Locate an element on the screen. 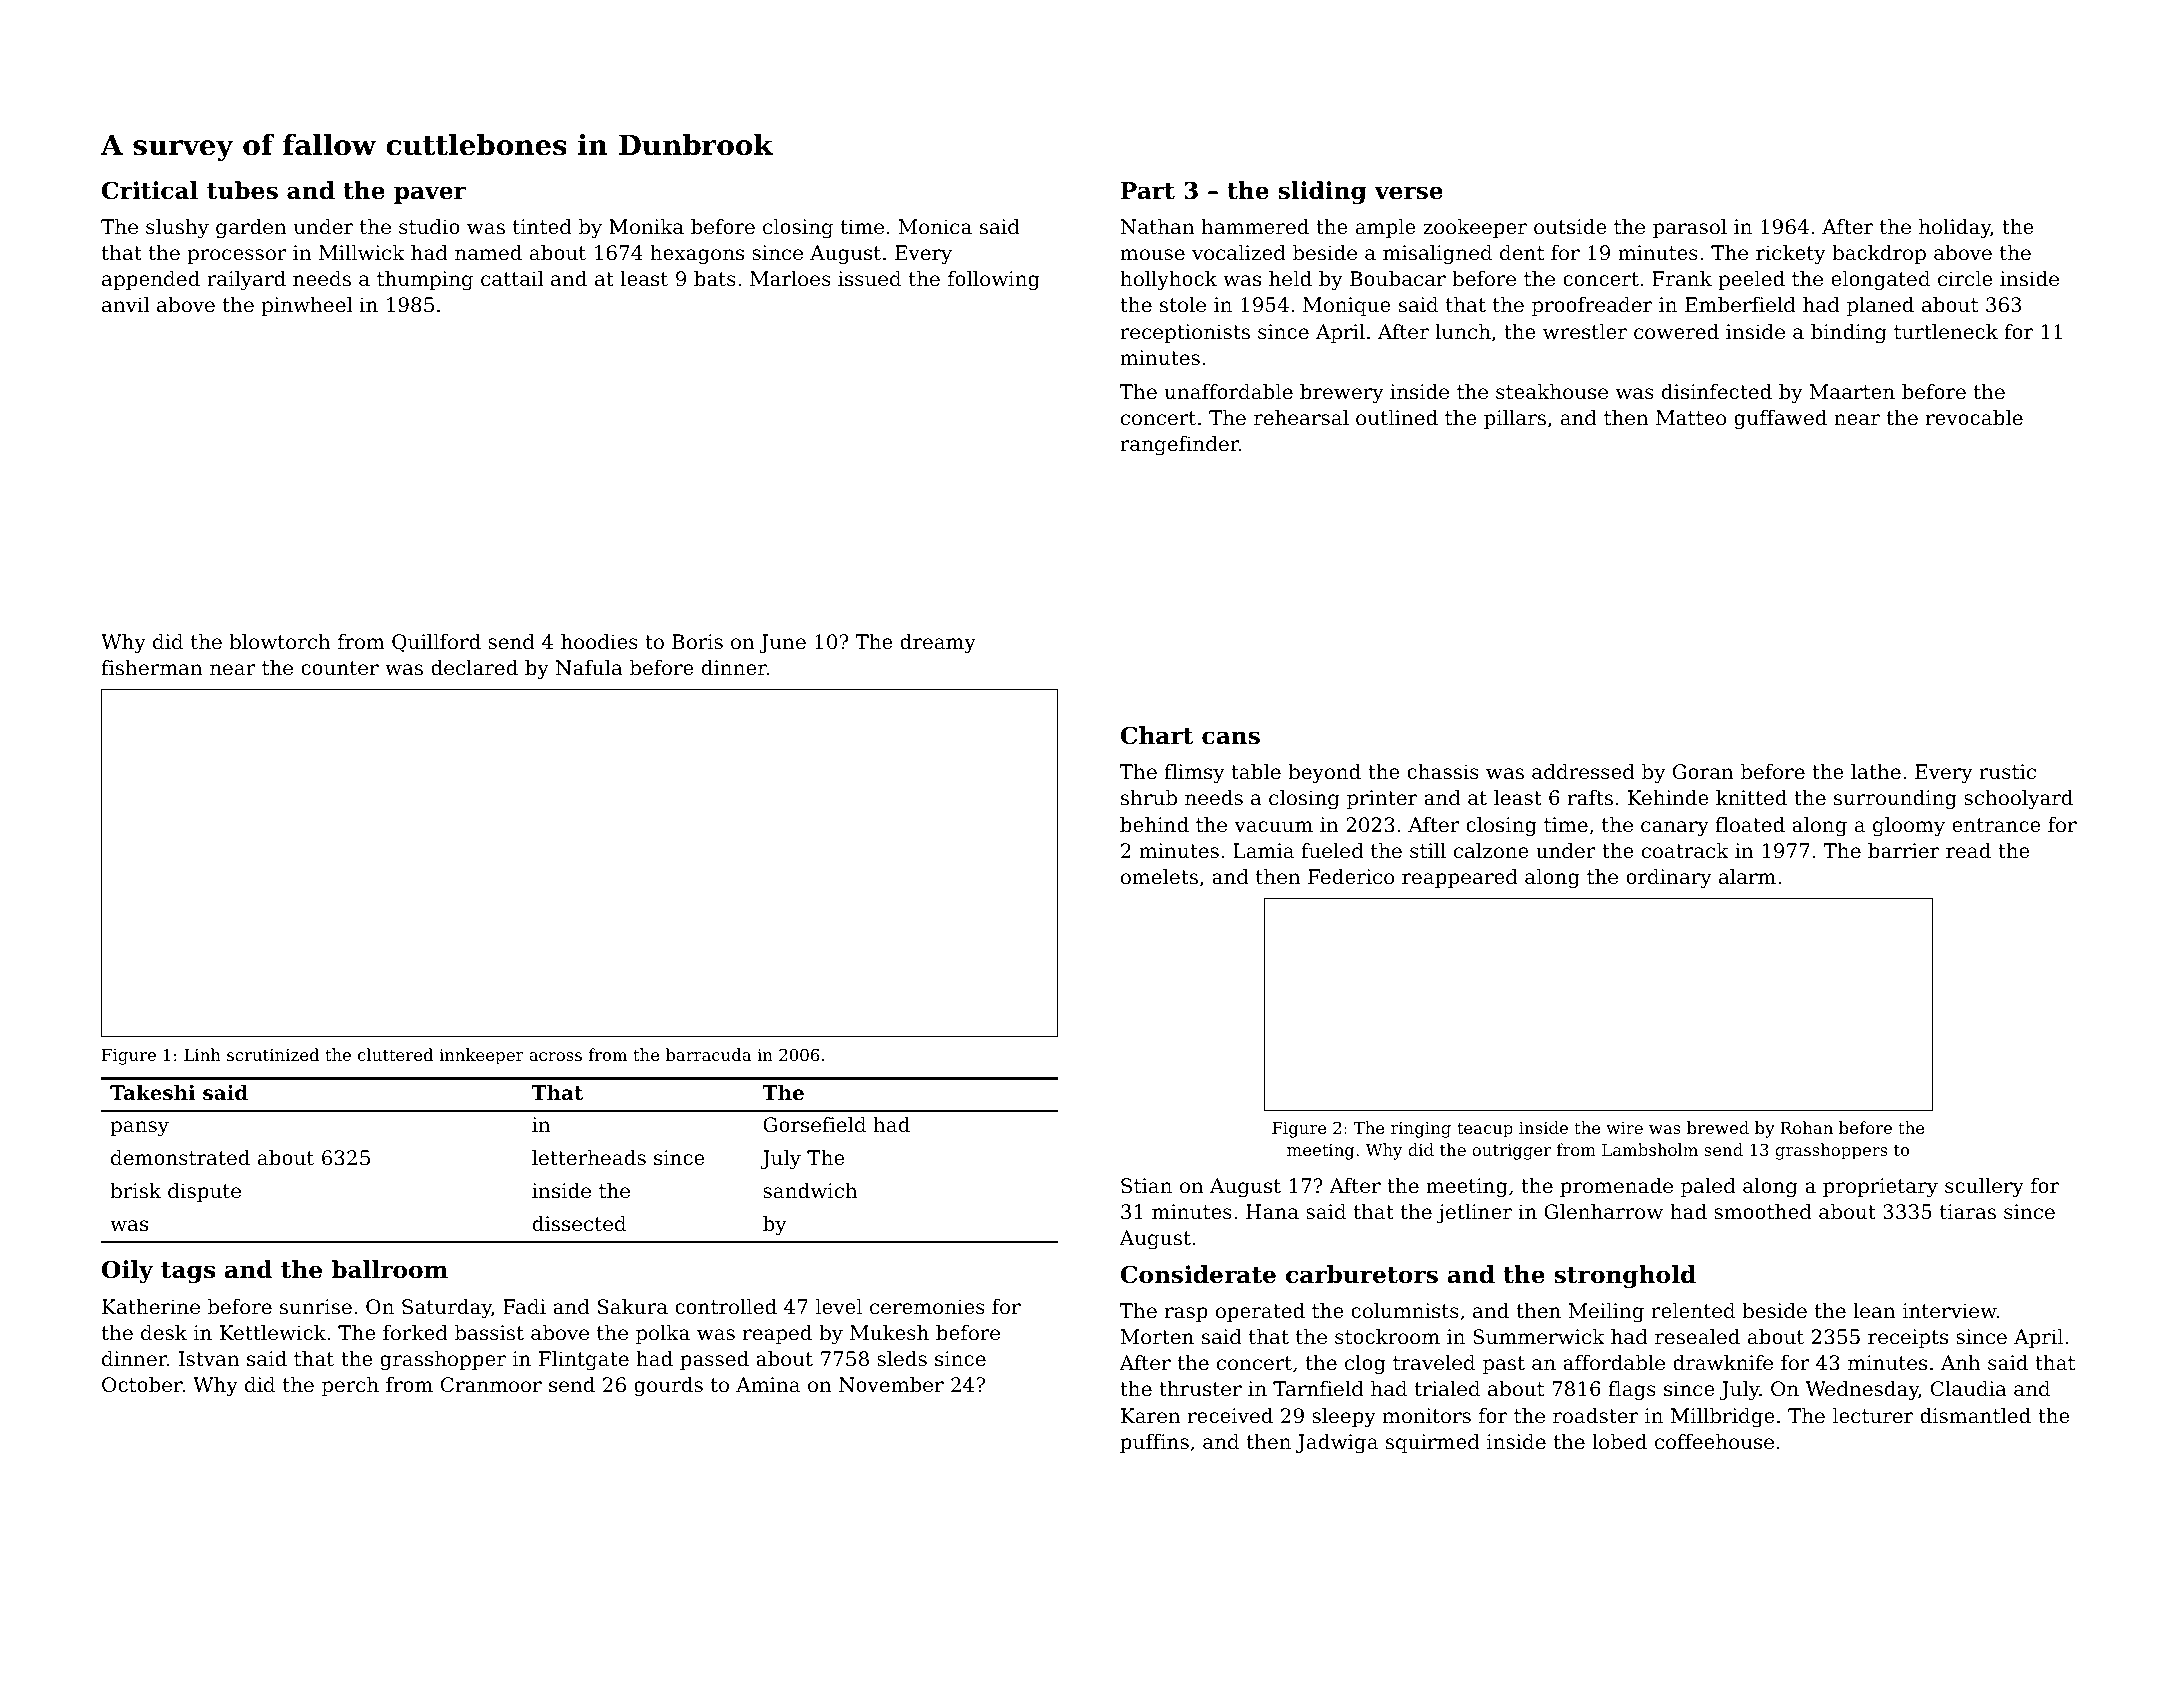 This screenshot has height=1683, width=2178. rangefinder is located at coordinates (1179, 446).
